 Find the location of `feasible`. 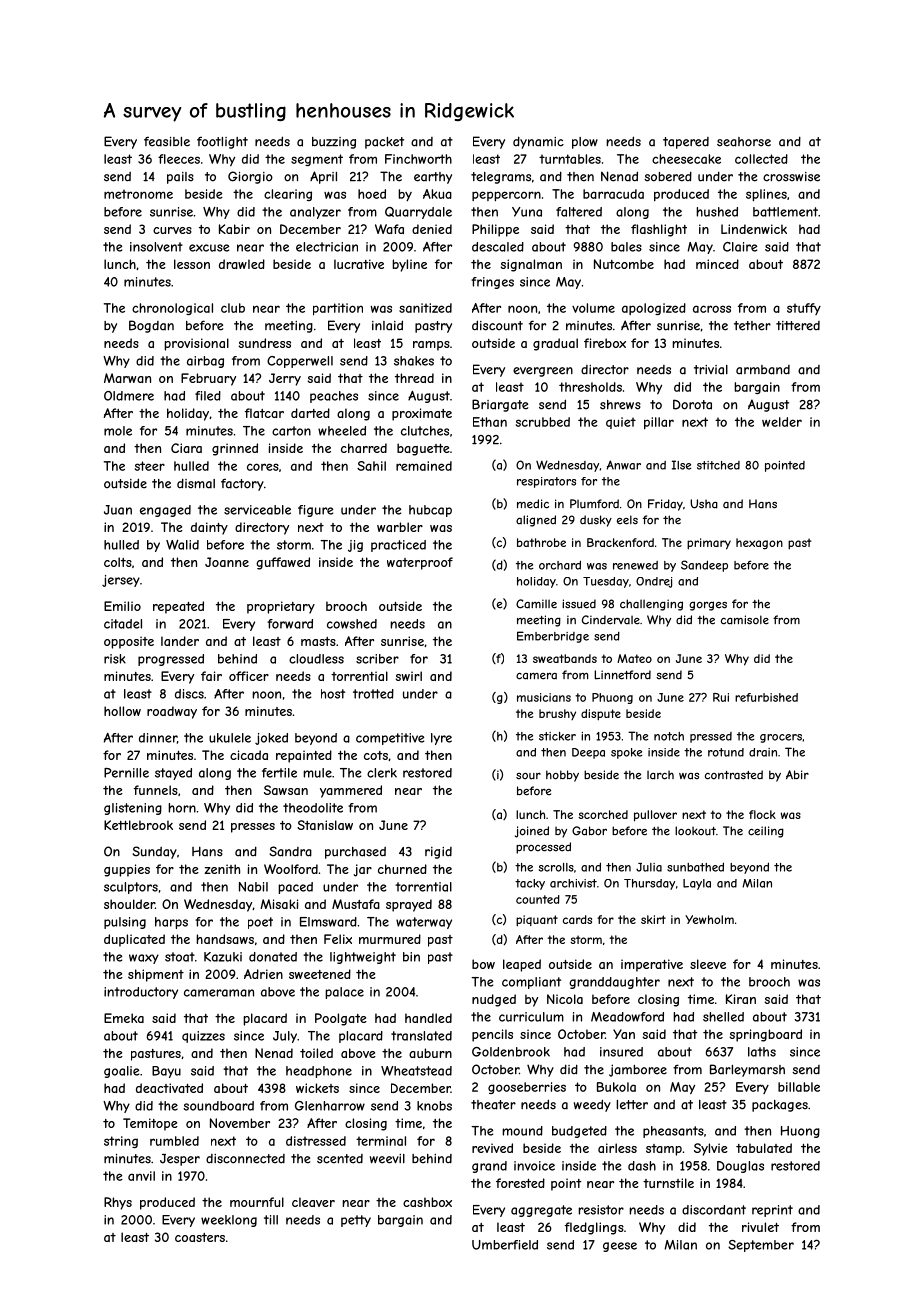

feasible is located at coordinates (167, 141).
